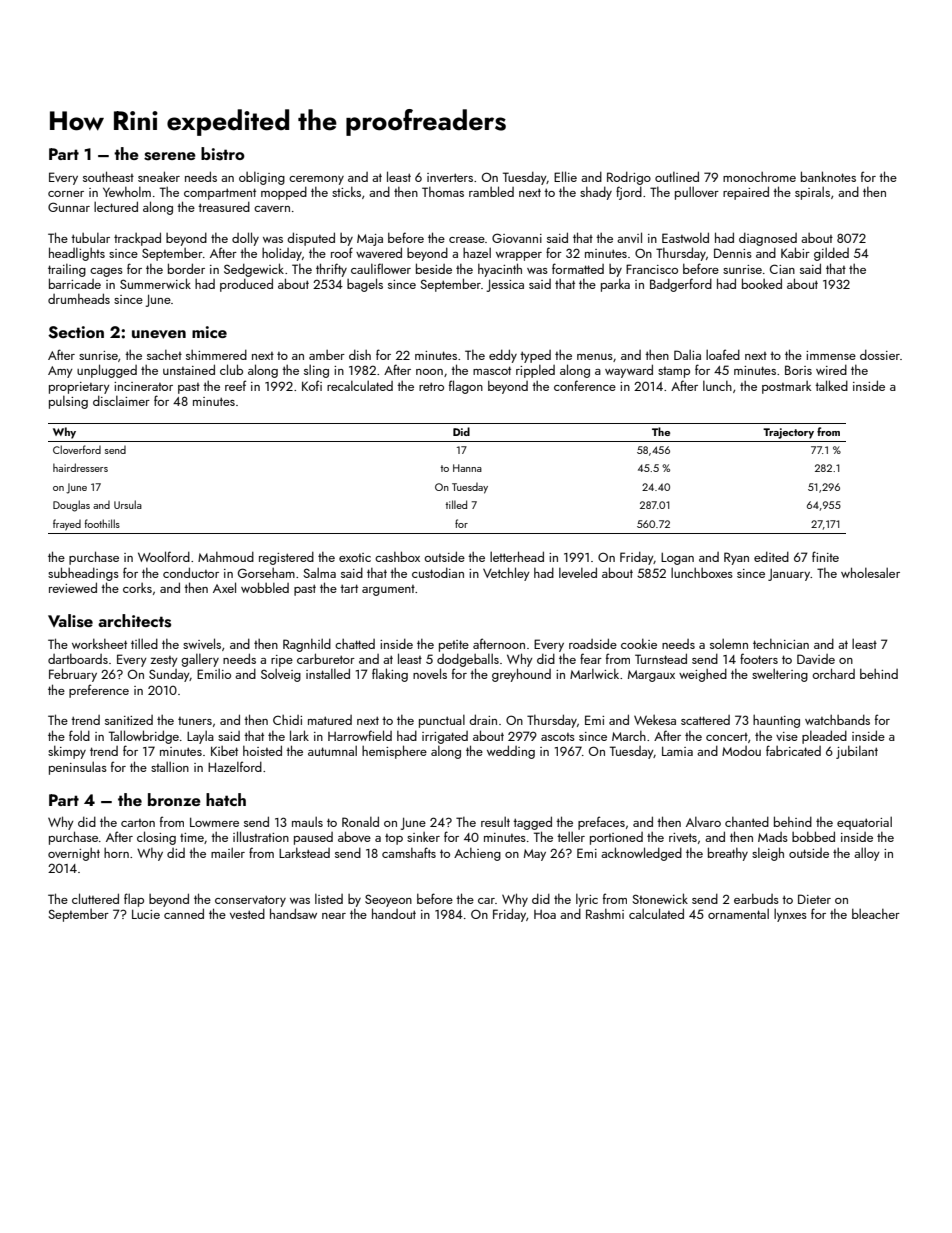 The image size is (952, 1233). I want to click on diagnosed, so click(768, 239).
